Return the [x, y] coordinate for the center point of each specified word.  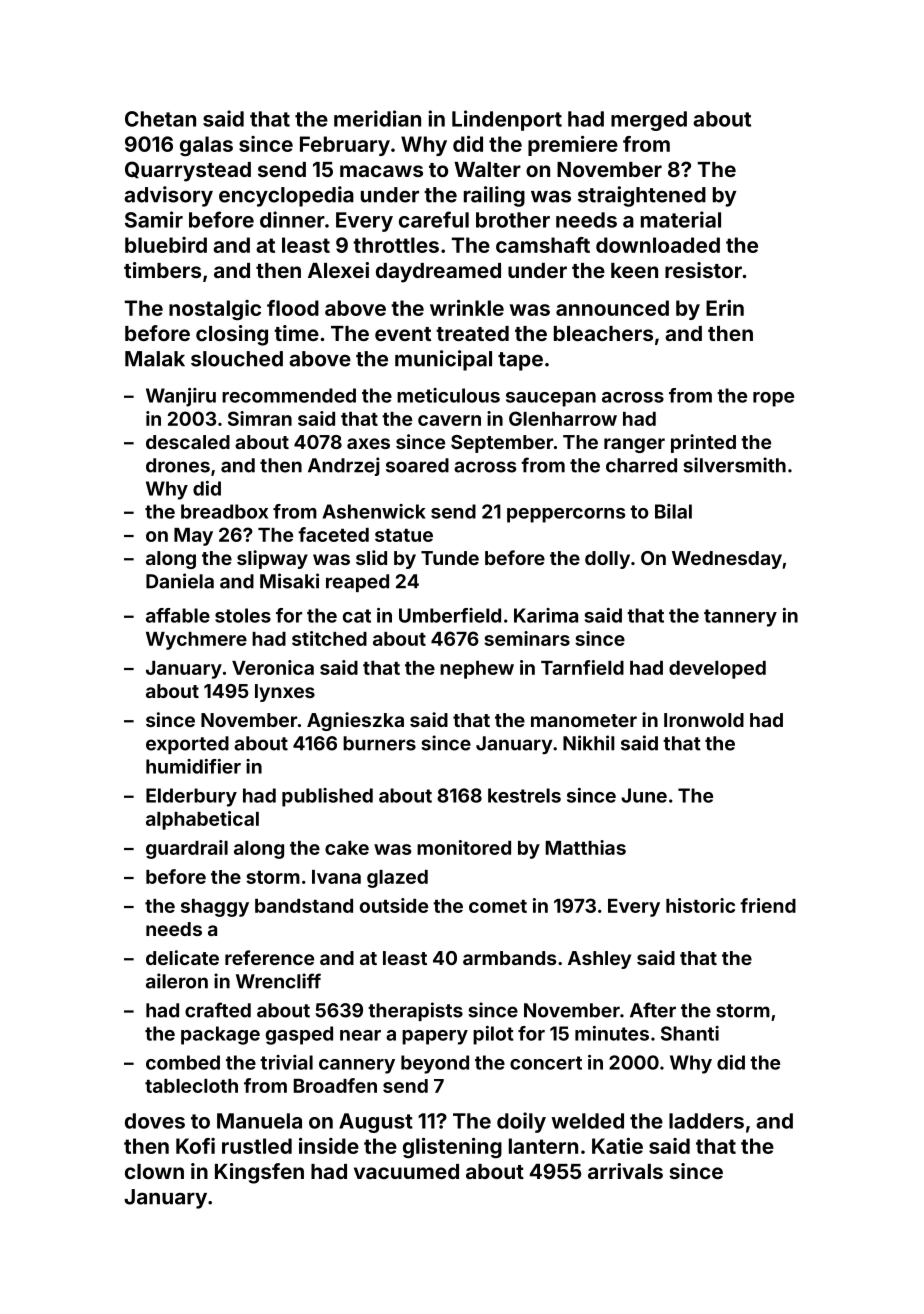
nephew [477, 670]
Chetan [160, 119]
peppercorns [566, 515]
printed [703, 443]
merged [649, 121]
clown [154, 1171]
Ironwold [704, 720]
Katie [617, 1146]
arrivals [625, 1171]
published [327, 797]
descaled [188, 442]
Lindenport [507, 120]
